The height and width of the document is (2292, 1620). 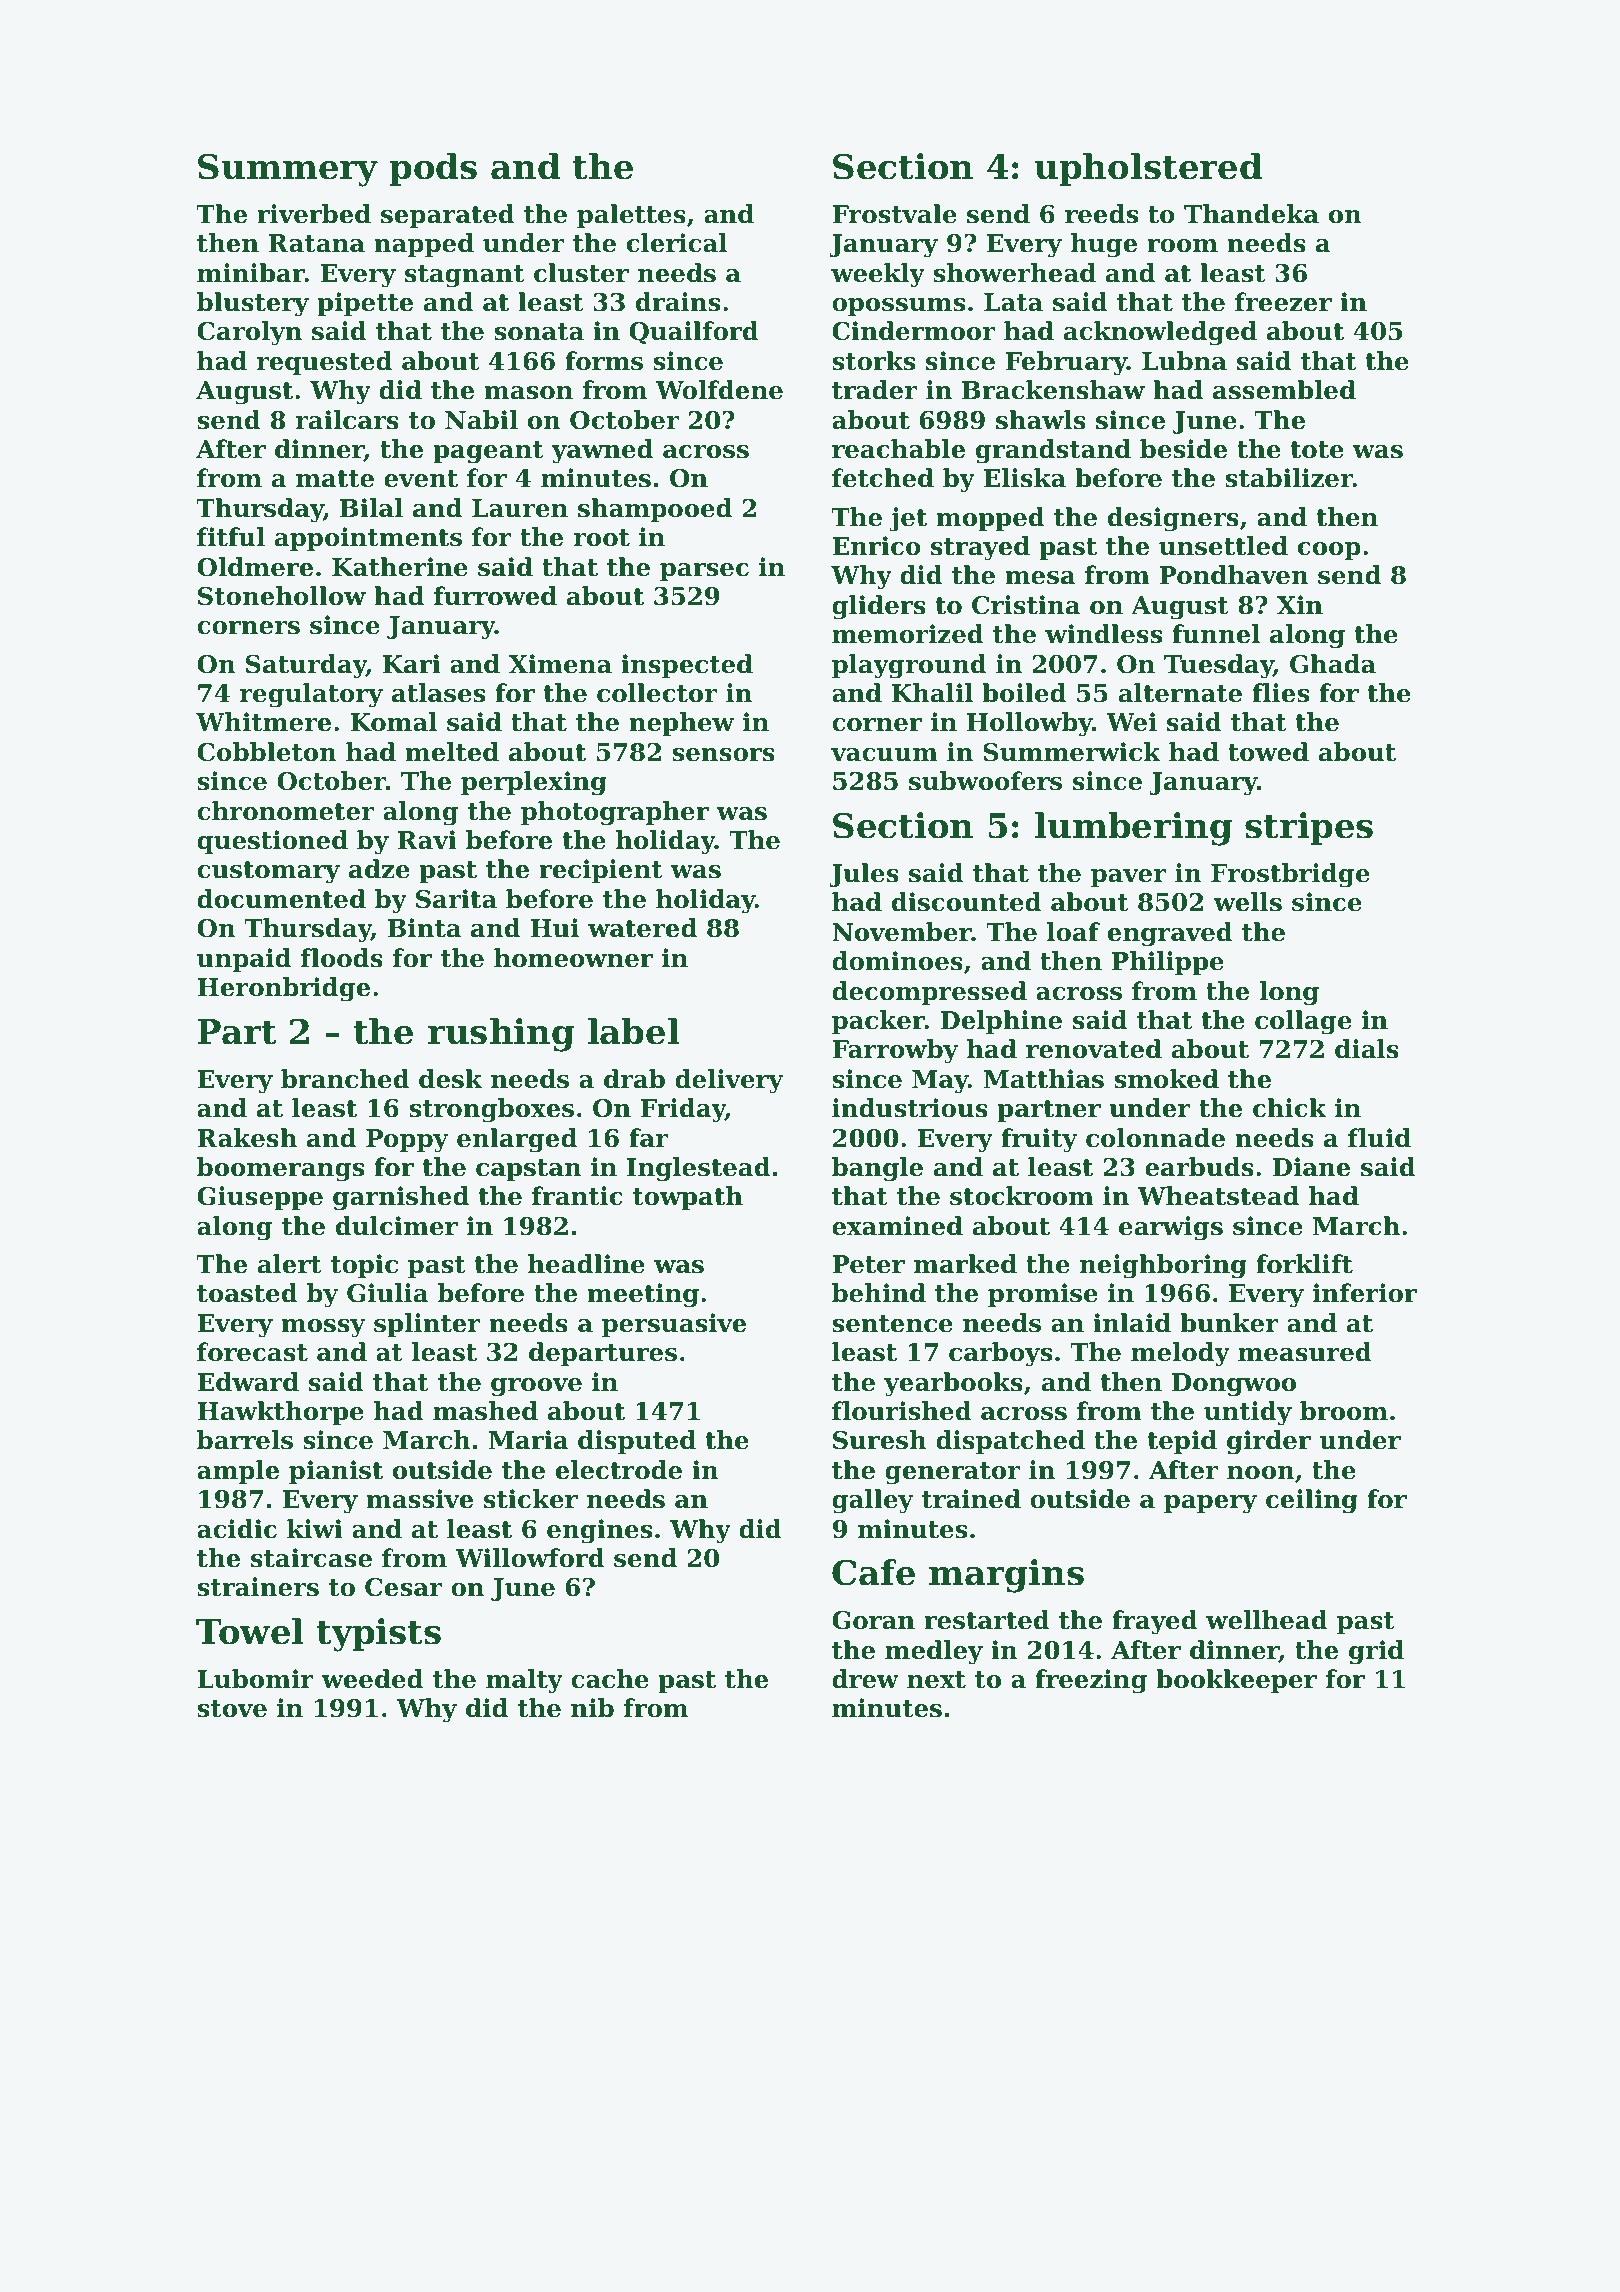 I want to click on chronometer, so click(x=285, y=811).
